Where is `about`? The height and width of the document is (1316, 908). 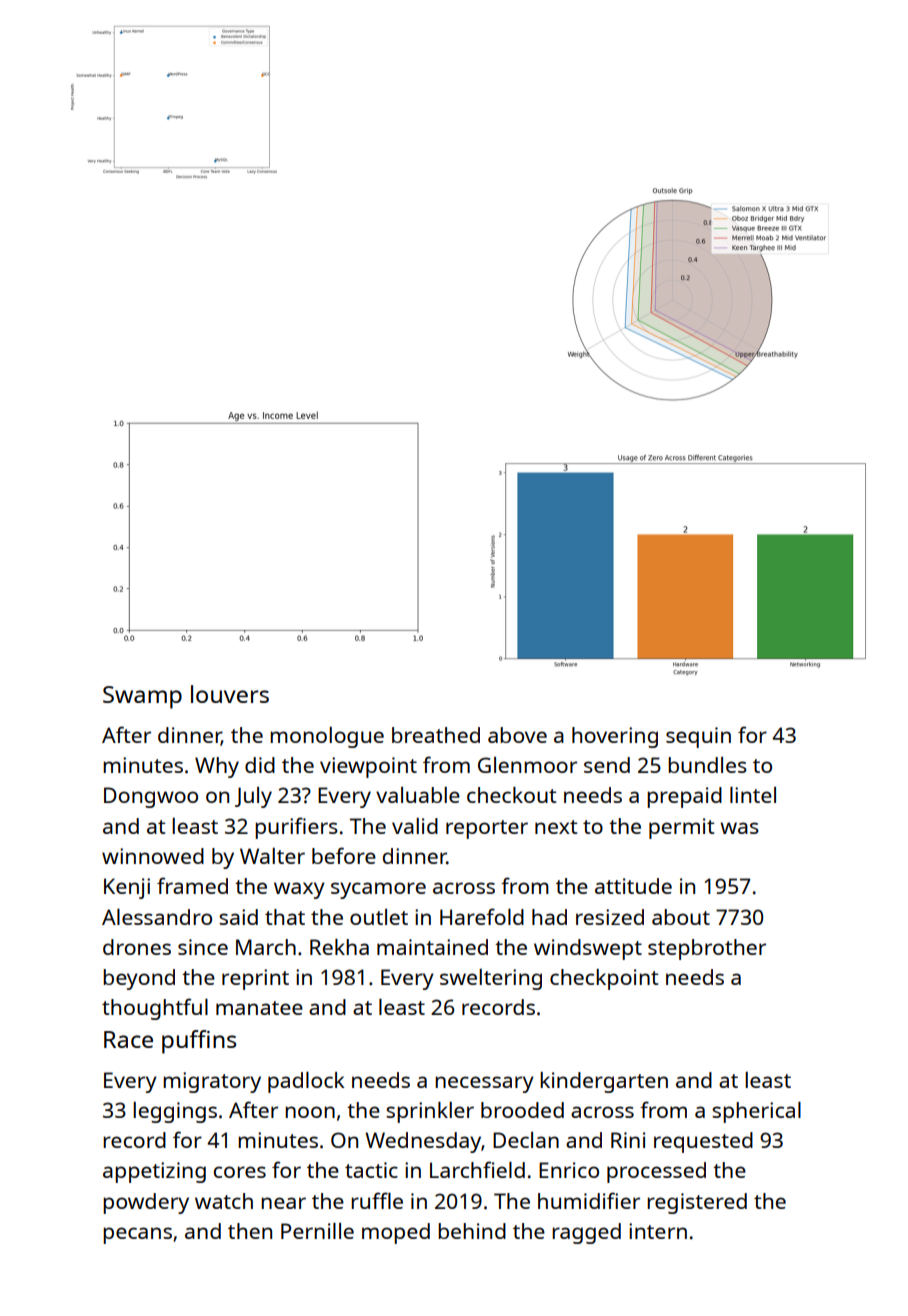
about is located at coordinates (681, 917).
